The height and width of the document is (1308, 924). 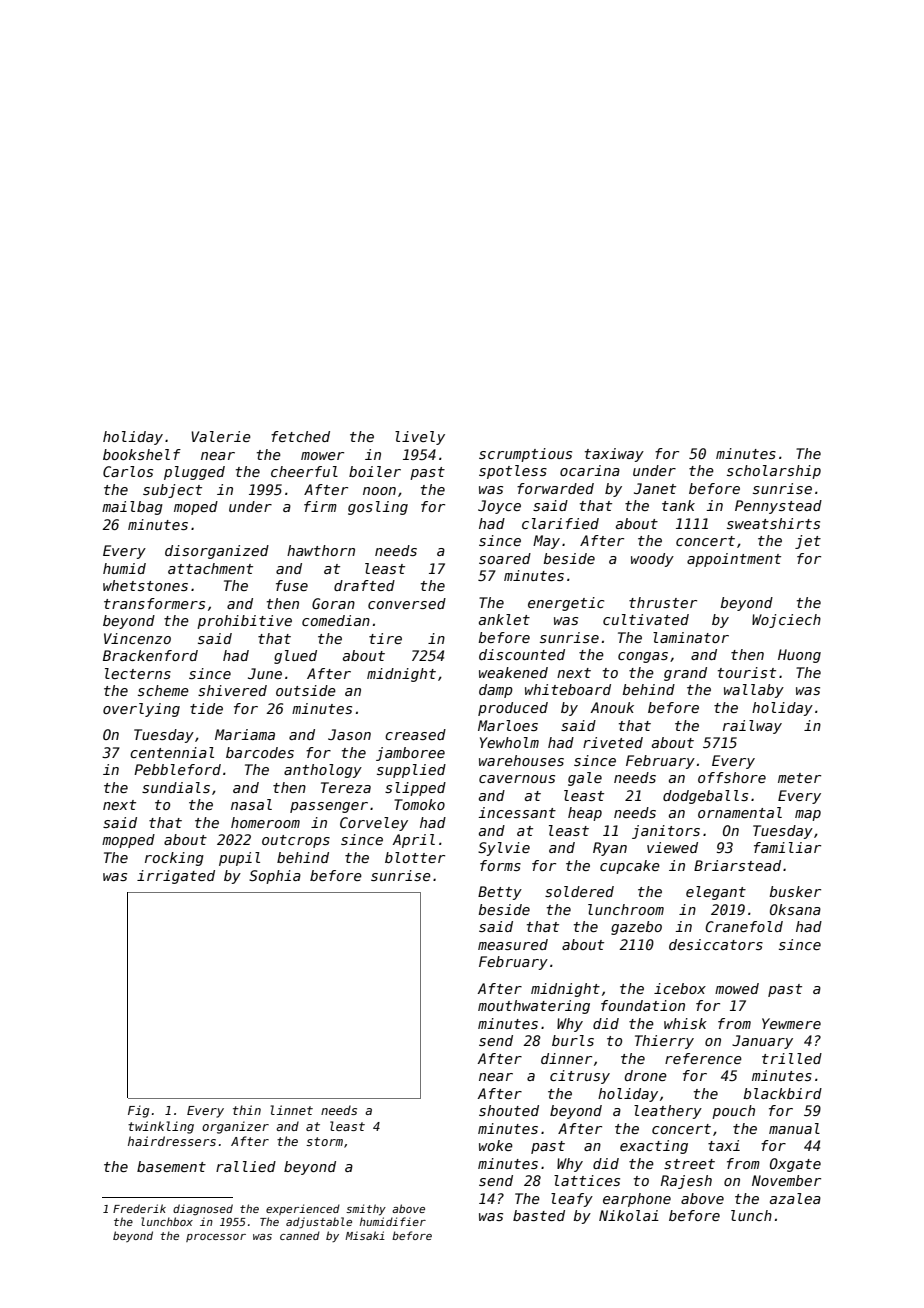 I want to click on Misaki, so click(x=365, y=1235).
